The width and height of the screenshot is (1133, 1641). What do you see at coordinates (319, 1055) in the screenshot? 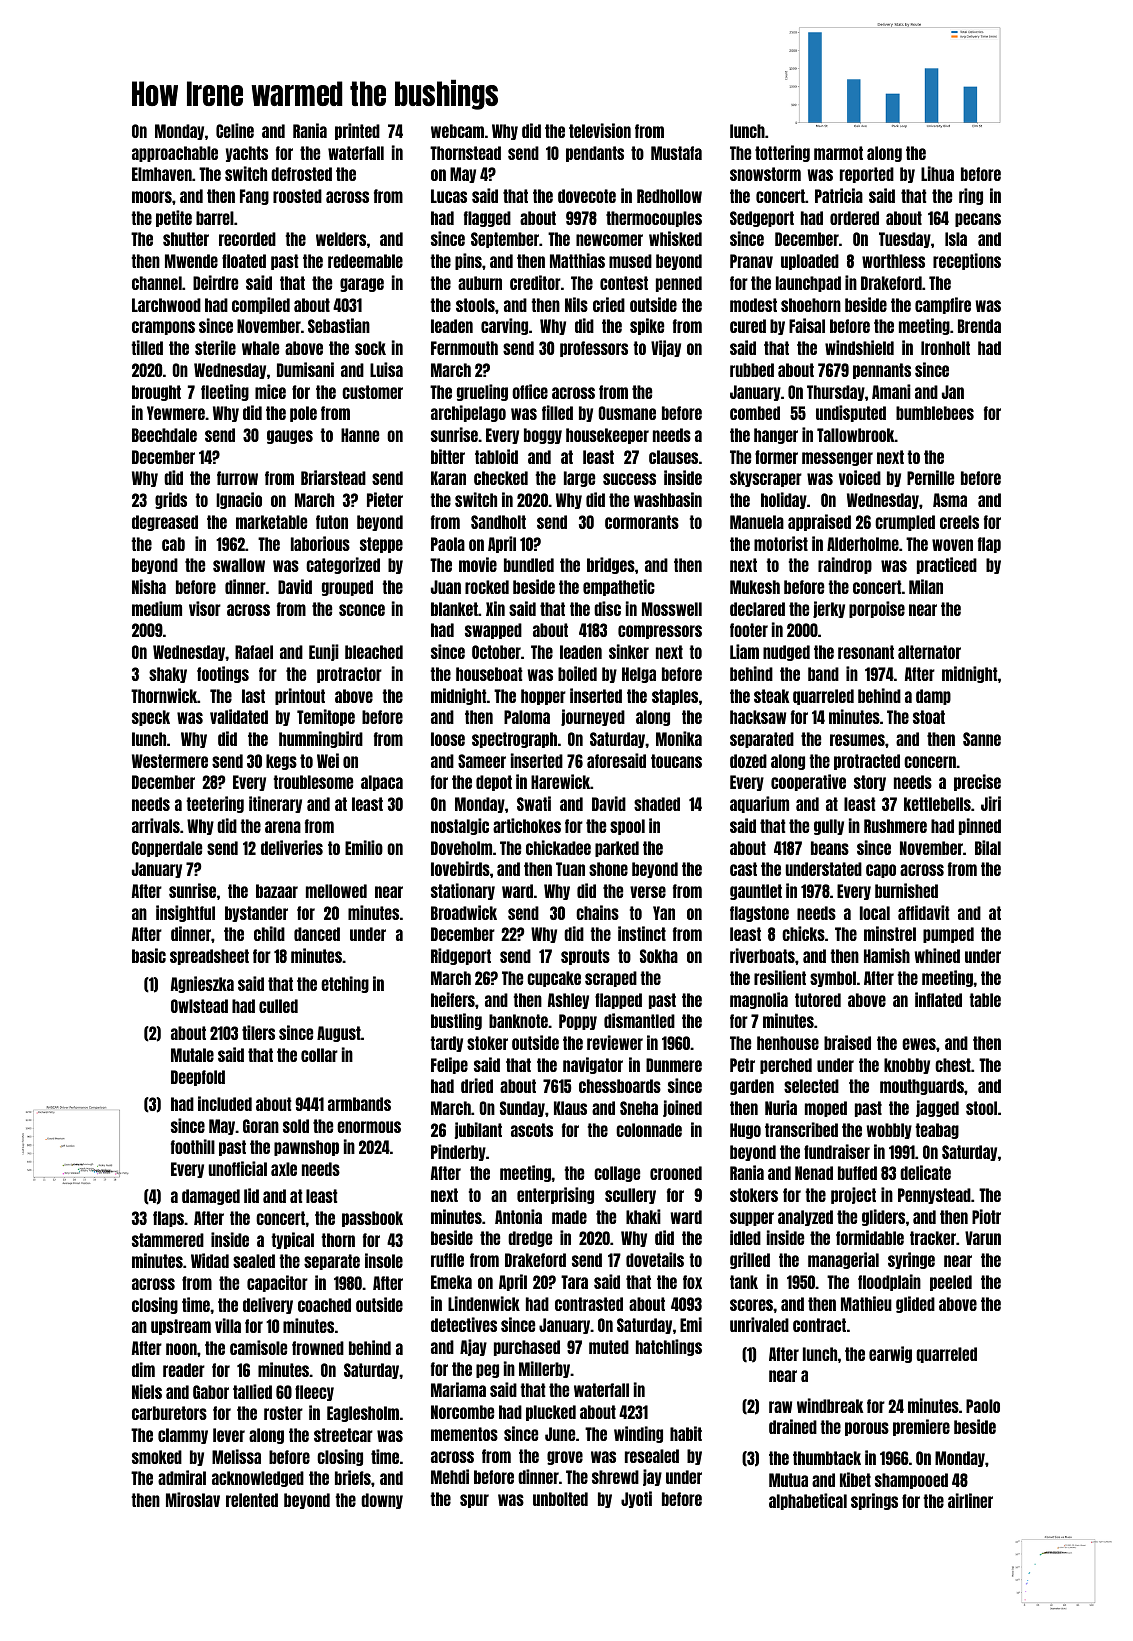
I see `collar` at bounding box center [319, 1055].
